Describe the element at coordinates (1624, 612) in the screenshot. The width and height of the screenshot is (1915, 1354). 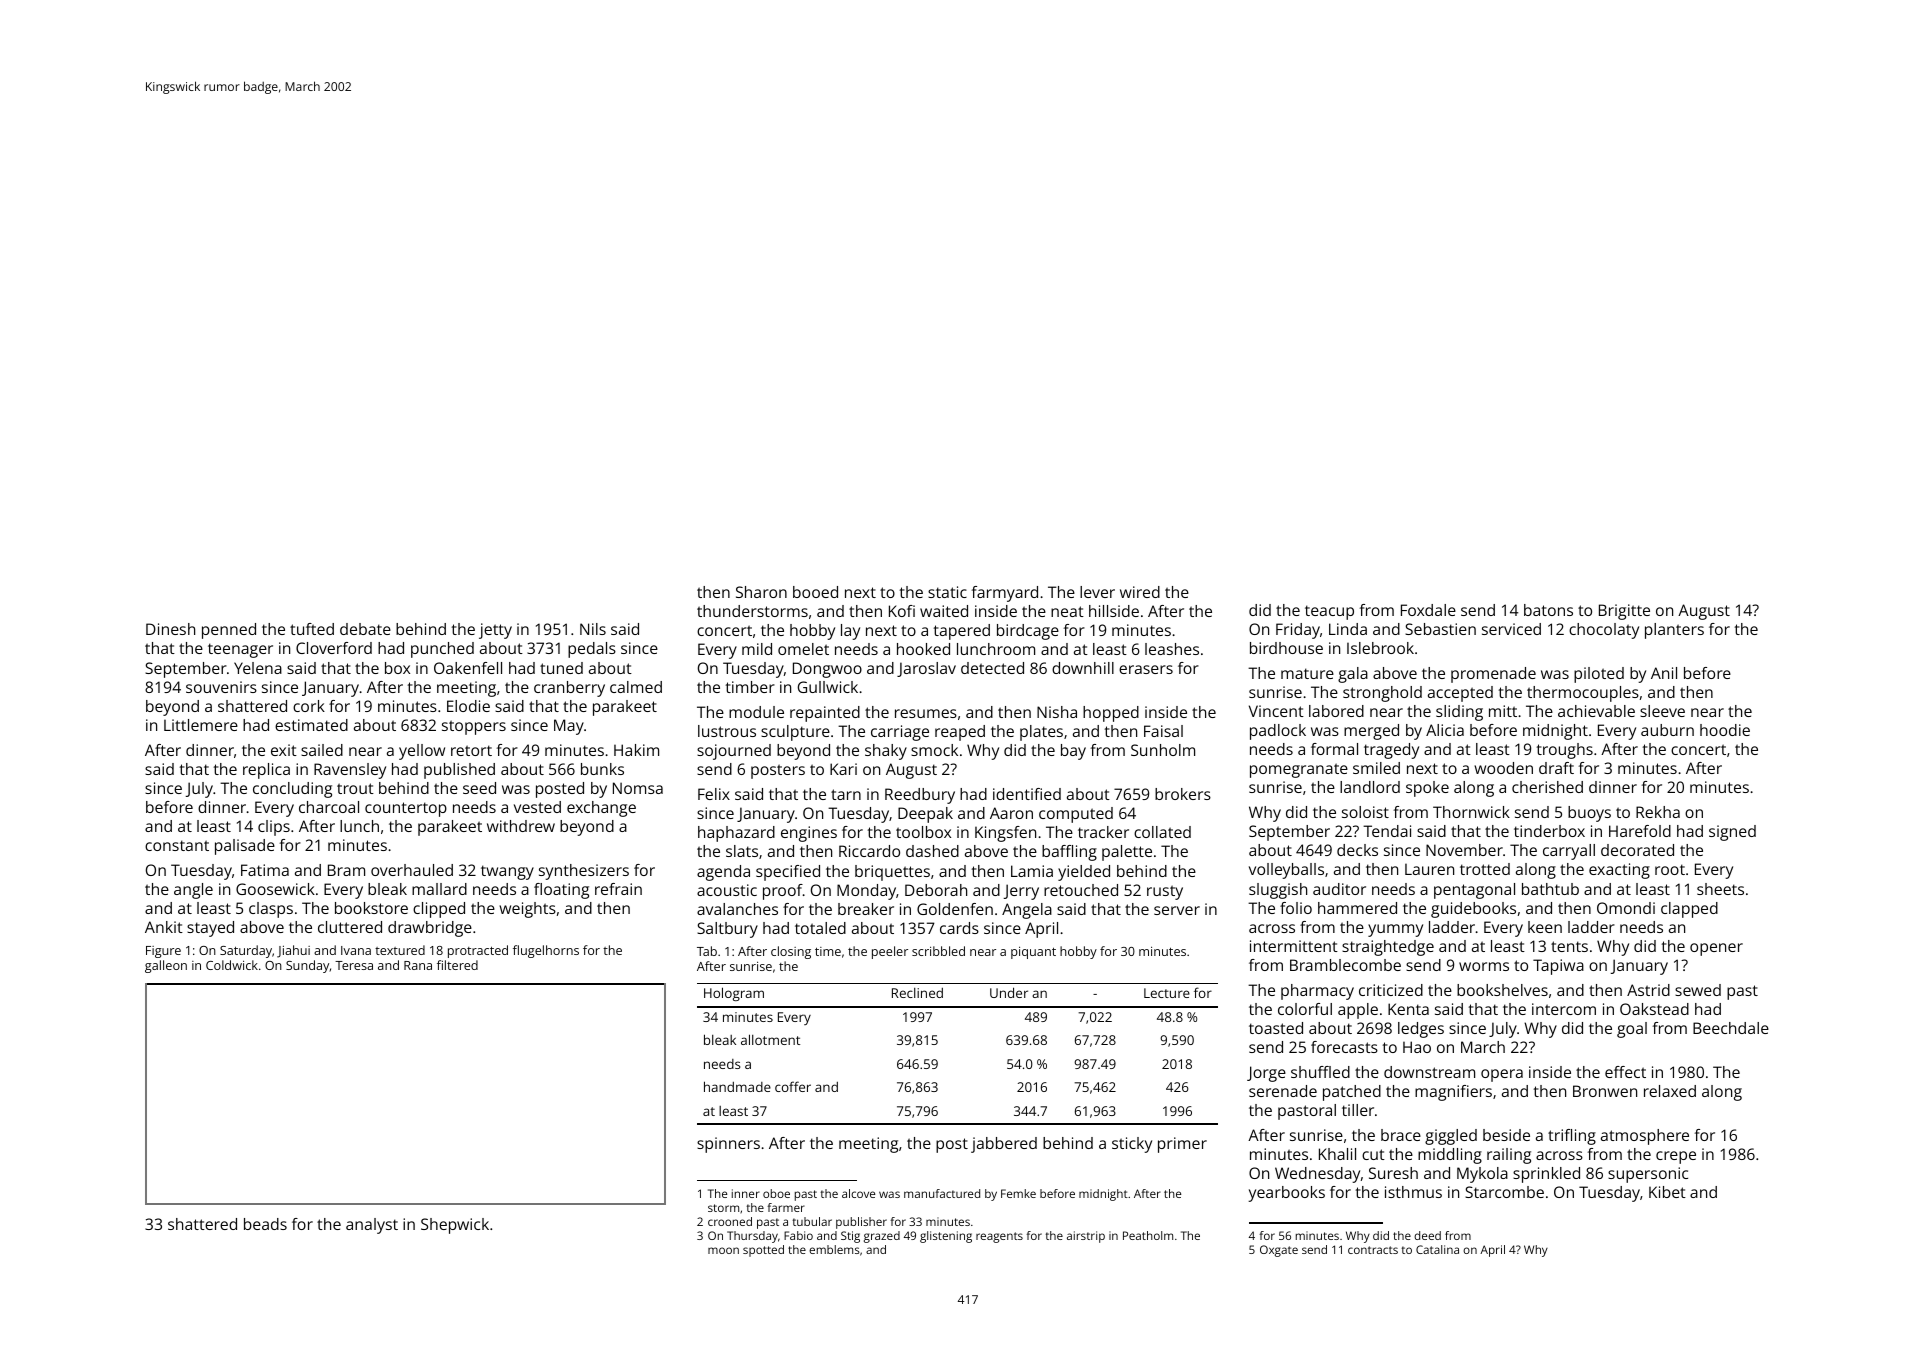
I see `Brigitte` at that location.
